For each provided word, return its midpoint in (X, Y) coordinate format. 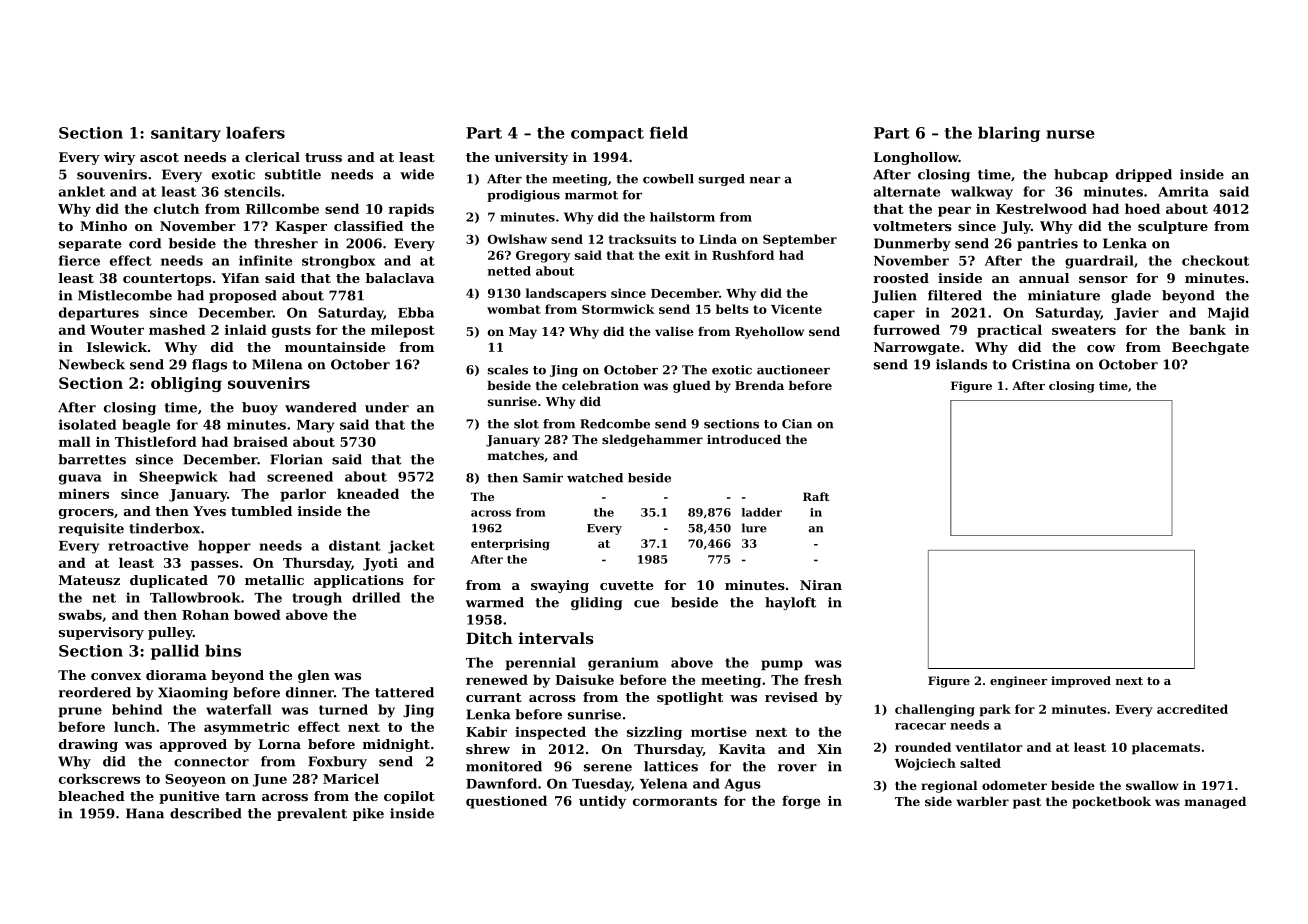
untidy (602, 802)
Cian (797, 424)
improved (1081, 682)
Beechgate (1210, 348)
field (669, 133)
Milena (277, 364)
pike (368, 814)
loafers (255, 133)
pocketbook (1111, 803)
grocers (86, 514)
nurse (1071, 134)
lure (754, 528)
